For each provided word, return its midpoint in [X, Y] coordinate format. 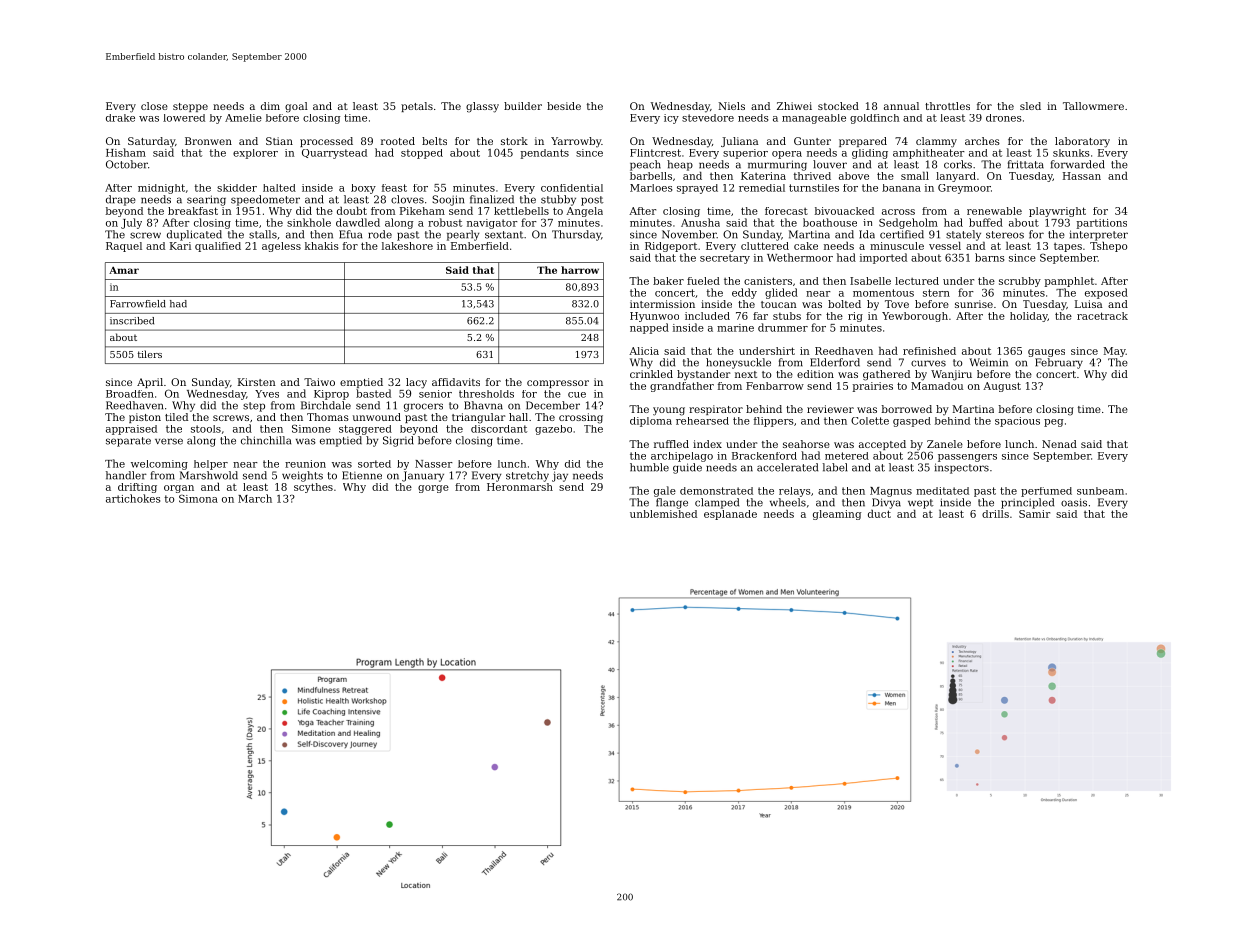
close [154, 106]
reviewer [830, 409]
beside [564, 106]
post [592, 201]
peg [1053, 423]
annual [901, 106]
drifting [137, 488]
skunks [1071, 153]
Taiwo [319, 382]
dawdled [358, 222]
